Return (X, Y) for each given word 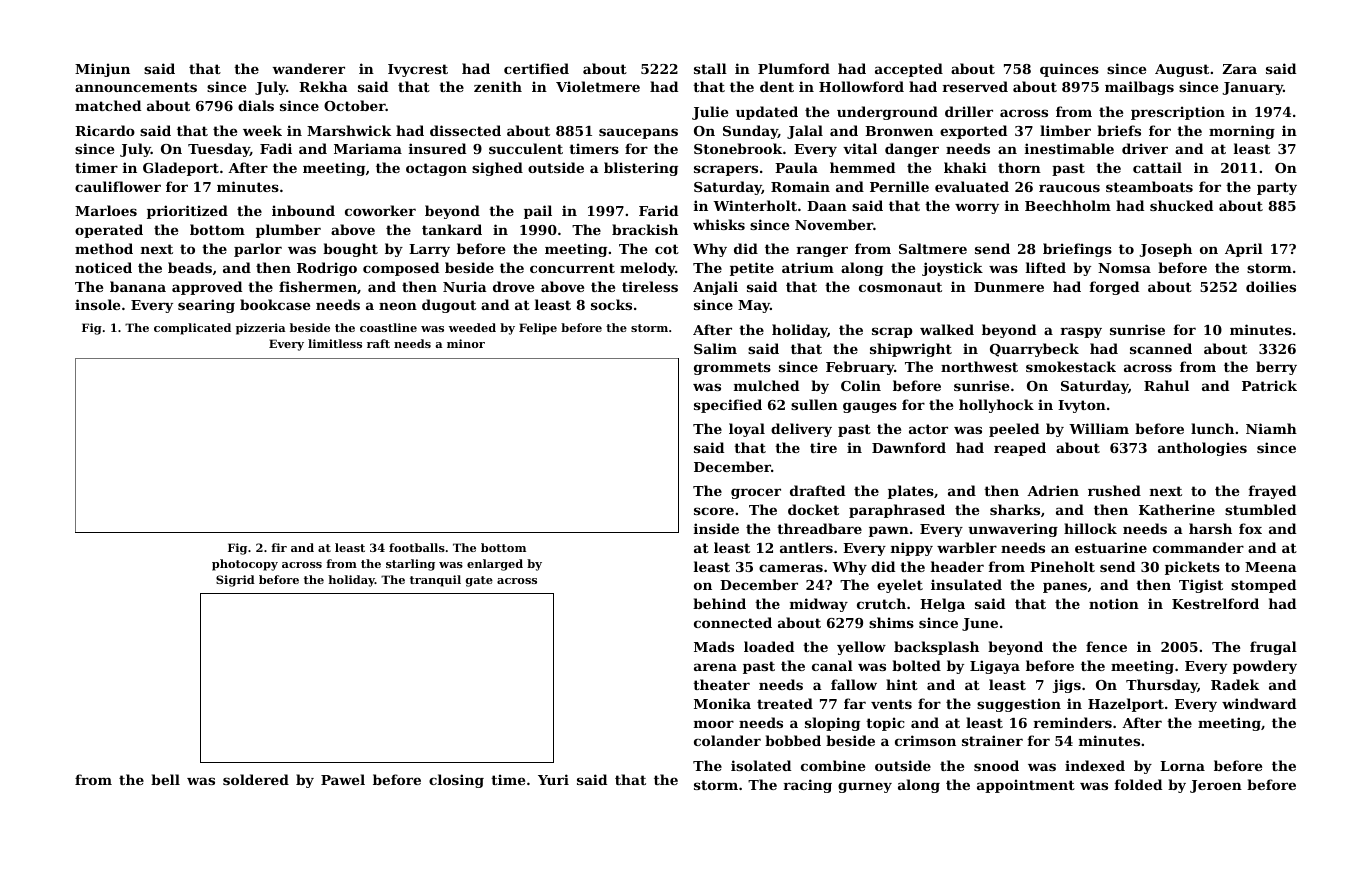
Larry (429, 250)
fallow (854, 684)
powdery (1265, 667)
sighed (497, 169)
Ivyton (1082, 406)
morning (1242, 132)
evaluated (972, 186)
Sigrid (235, 581)
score (714, 511)
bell (165, 779)
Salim (715, 348)
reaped (1020, 449)
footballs (417, 547)
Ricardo (105, 130)
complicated (192, 329)
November (834, 224)
